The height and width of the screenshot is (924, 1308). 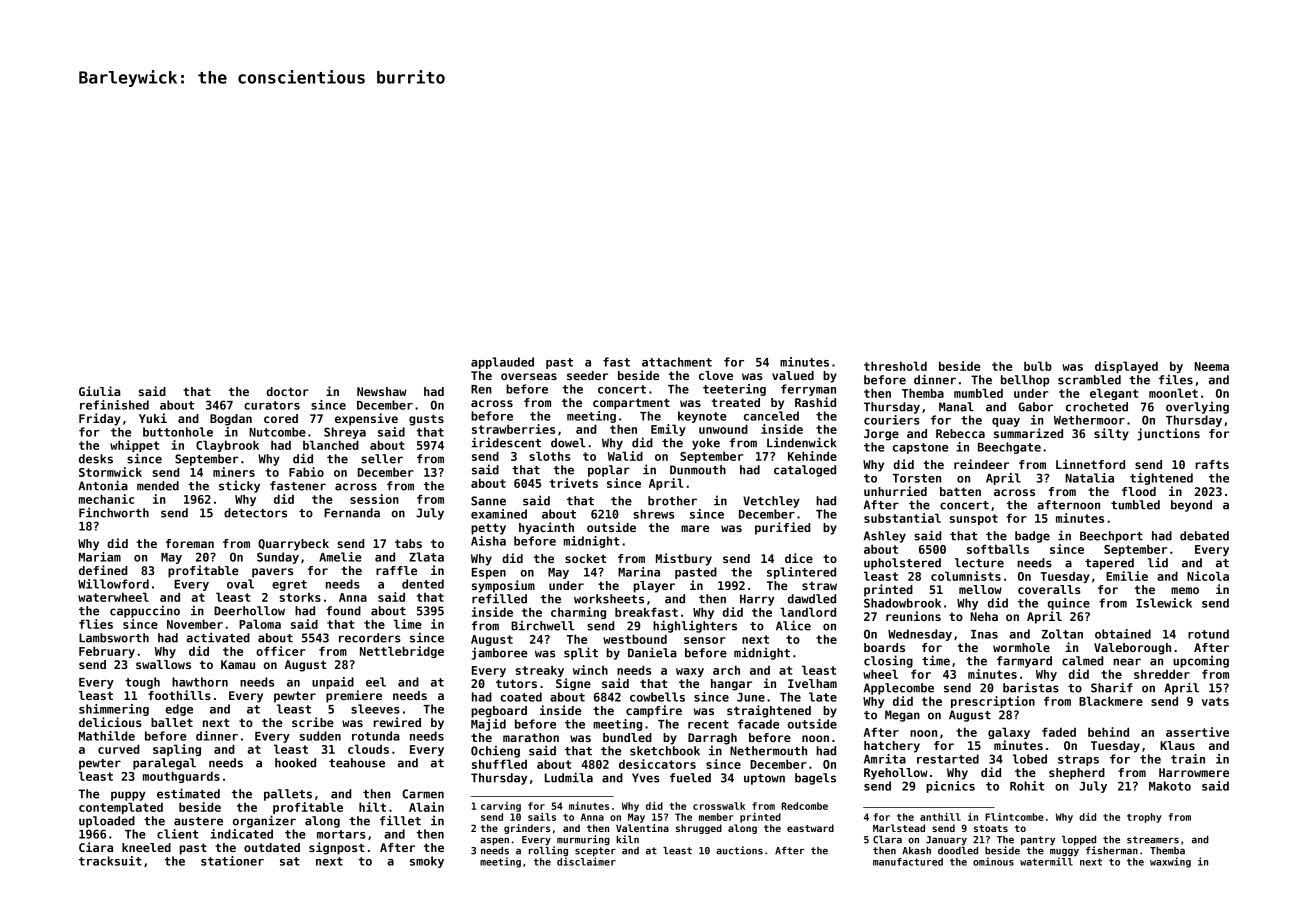 I want to click on attachment, so click(x=677, y=362).
